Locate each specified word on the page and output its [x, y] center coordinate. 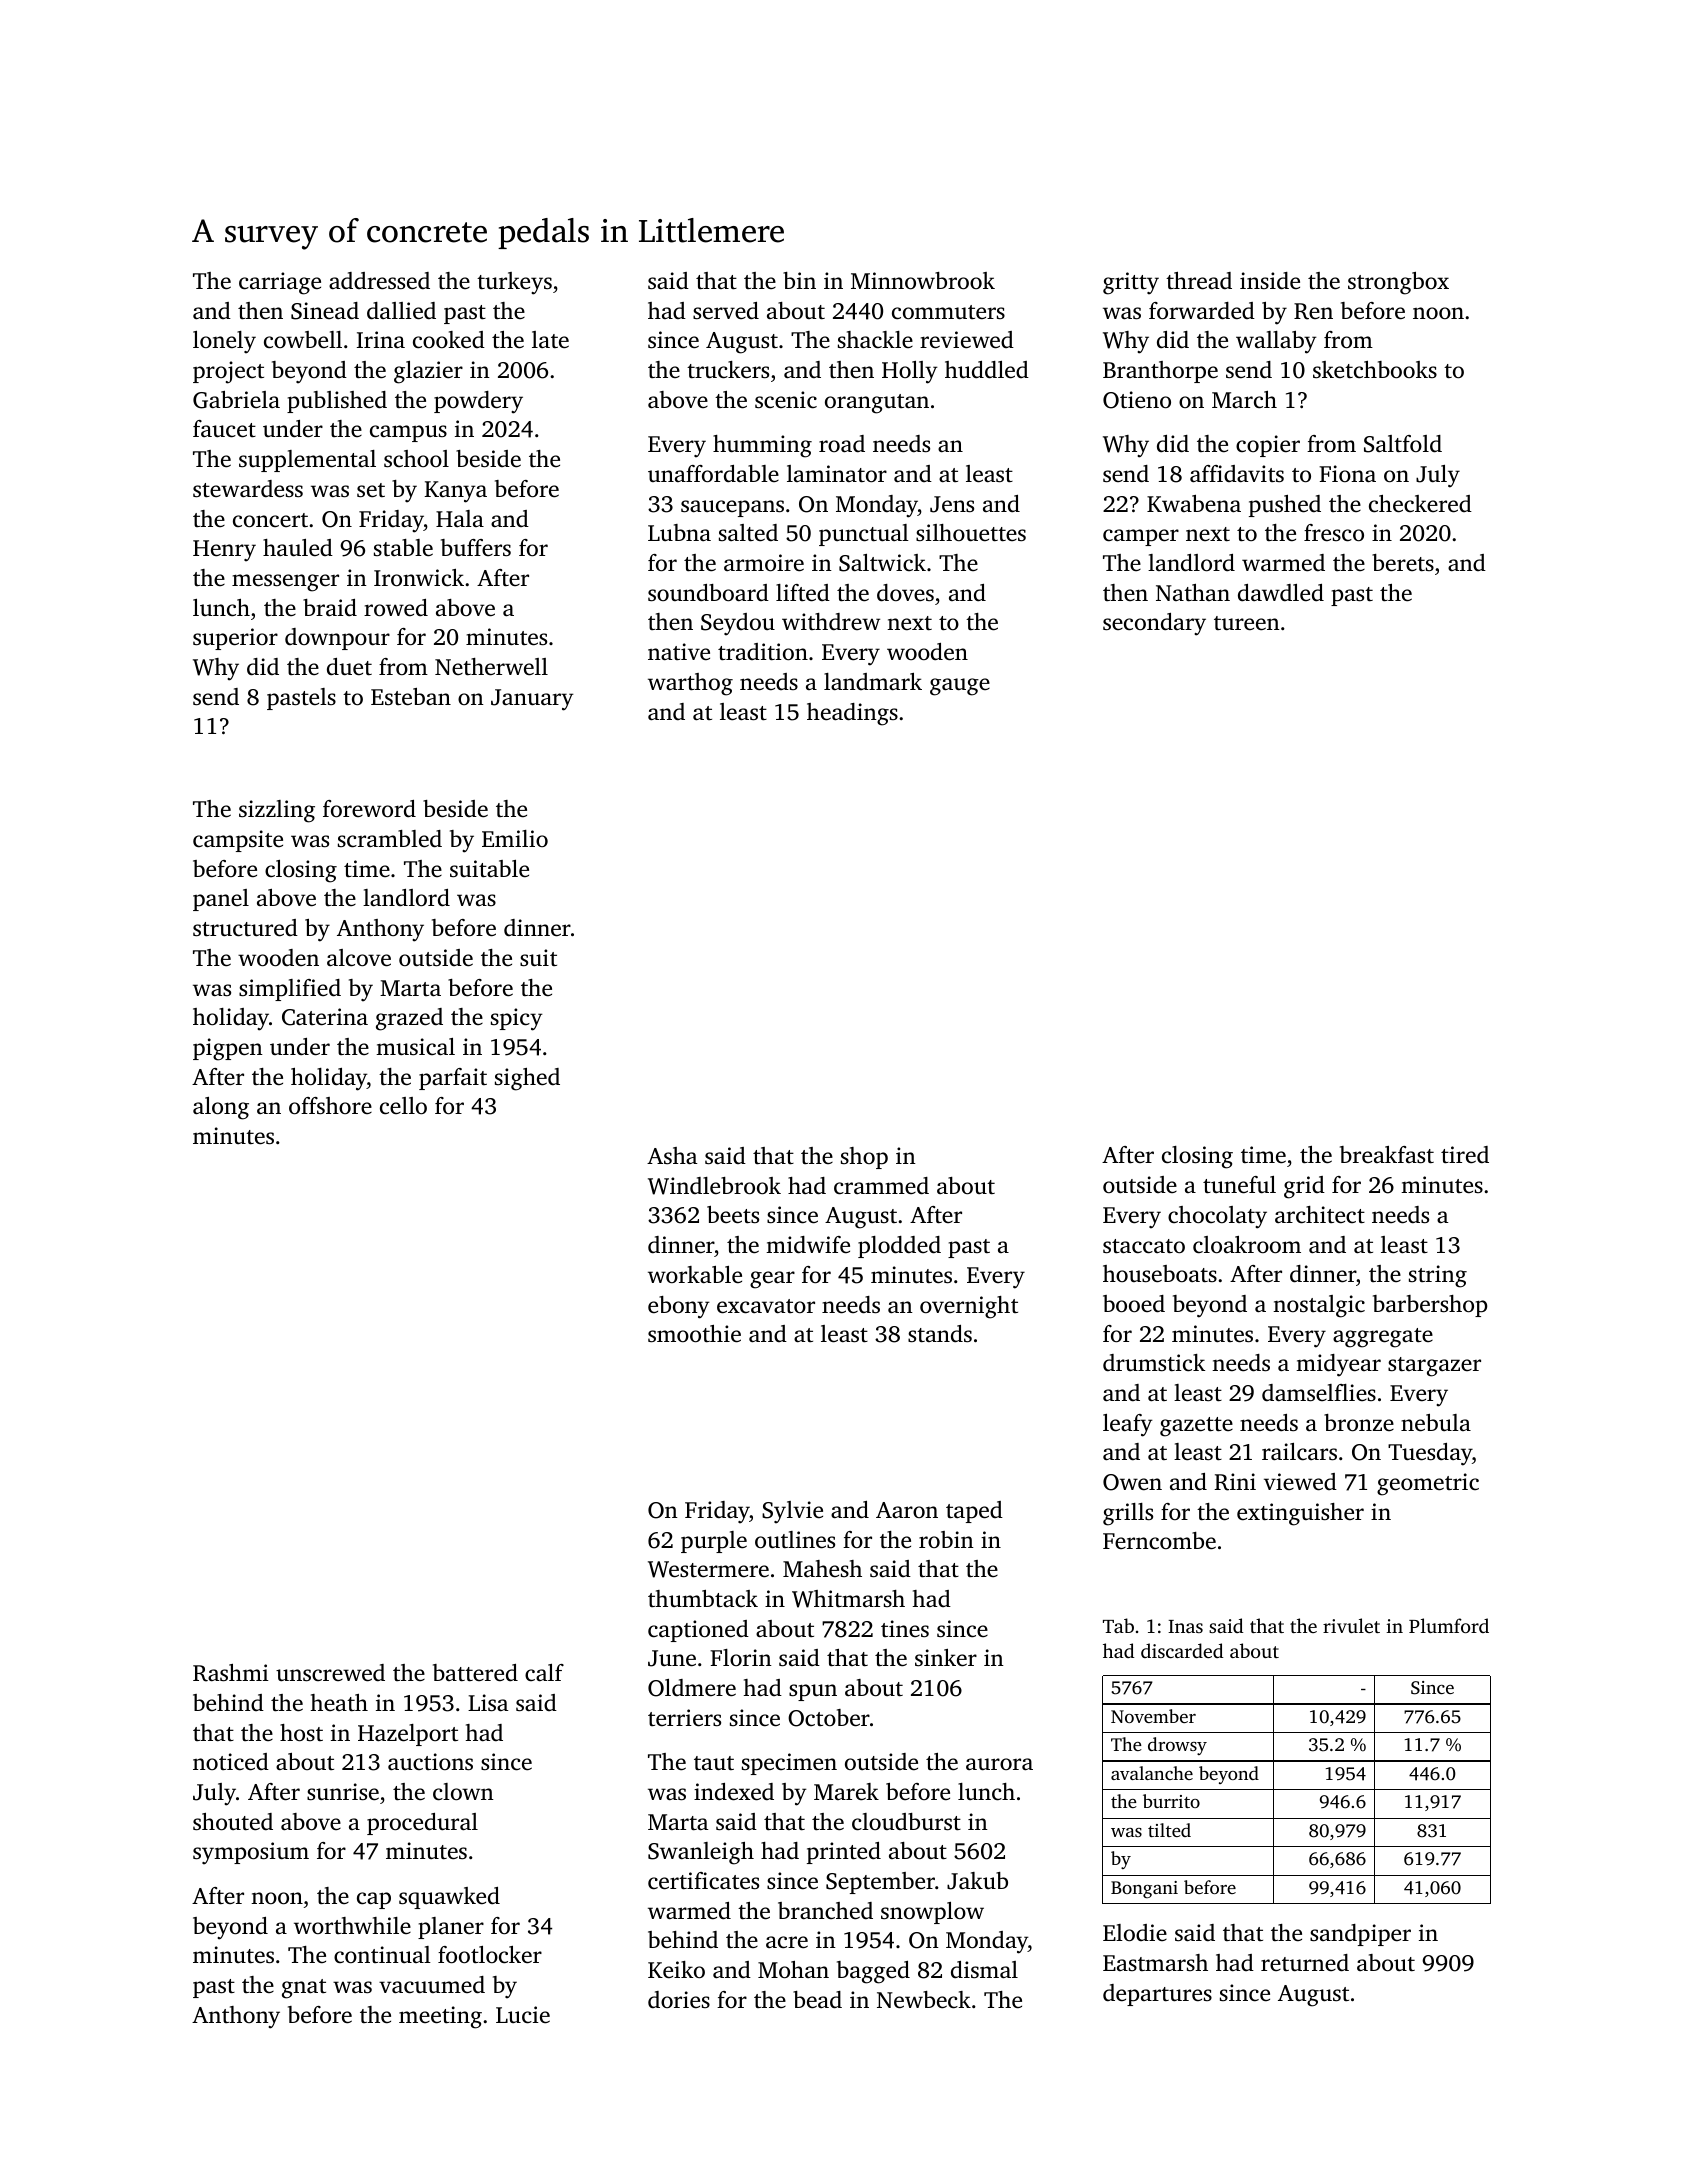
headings [852, 714]
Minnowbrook [923, 281]
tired [1465, 1155]
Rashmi [231, 1673]
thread [1199, 281]
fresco [1334, 533]
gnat [304, 1989]
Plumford [1449, 1625]
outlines [795, 1540]
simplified [290, 990]
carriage [280, 283]
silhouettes [971, 532]
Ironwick [419, 578]
